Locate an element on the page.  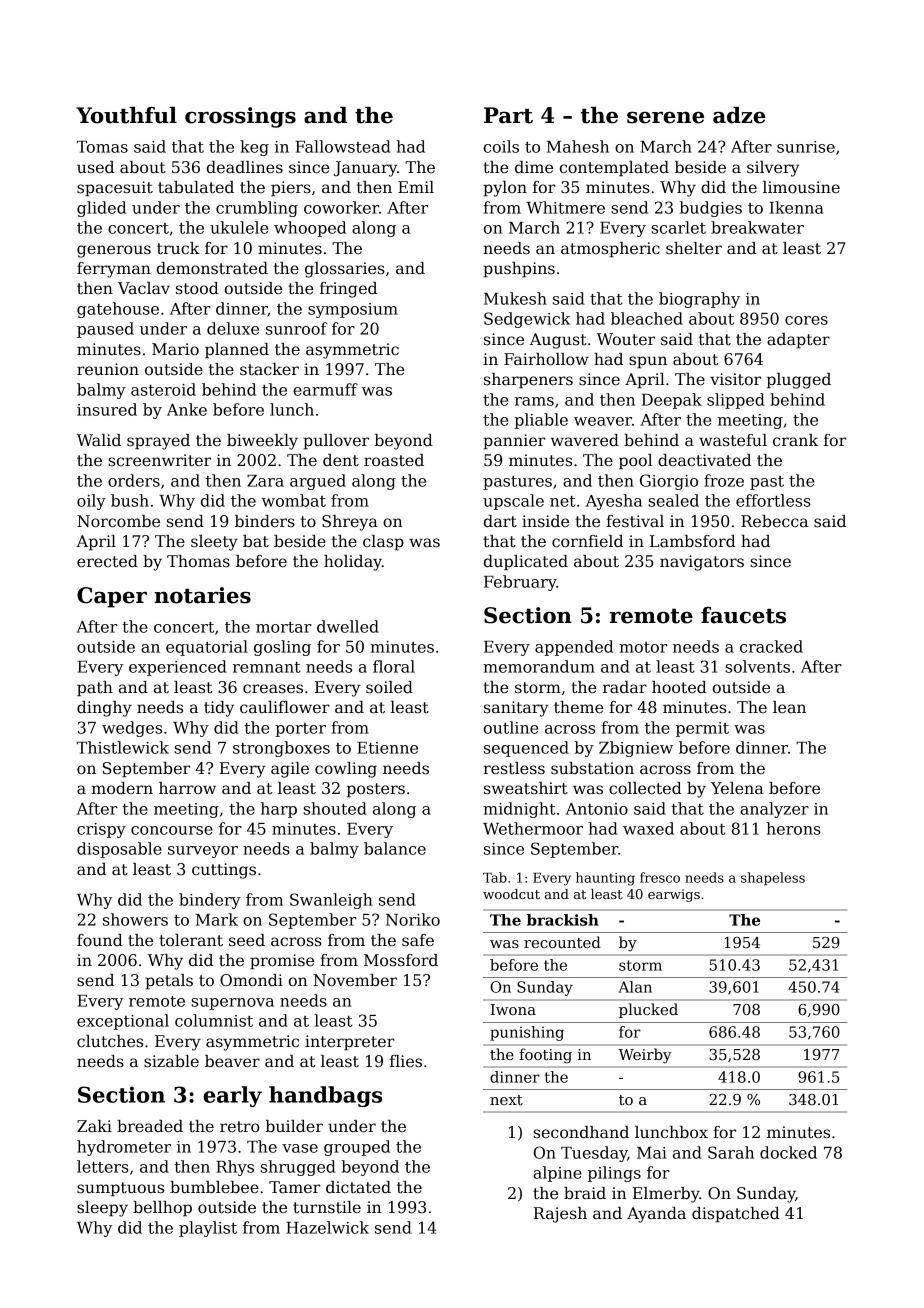
oily is located at coordinates (91, 502).
